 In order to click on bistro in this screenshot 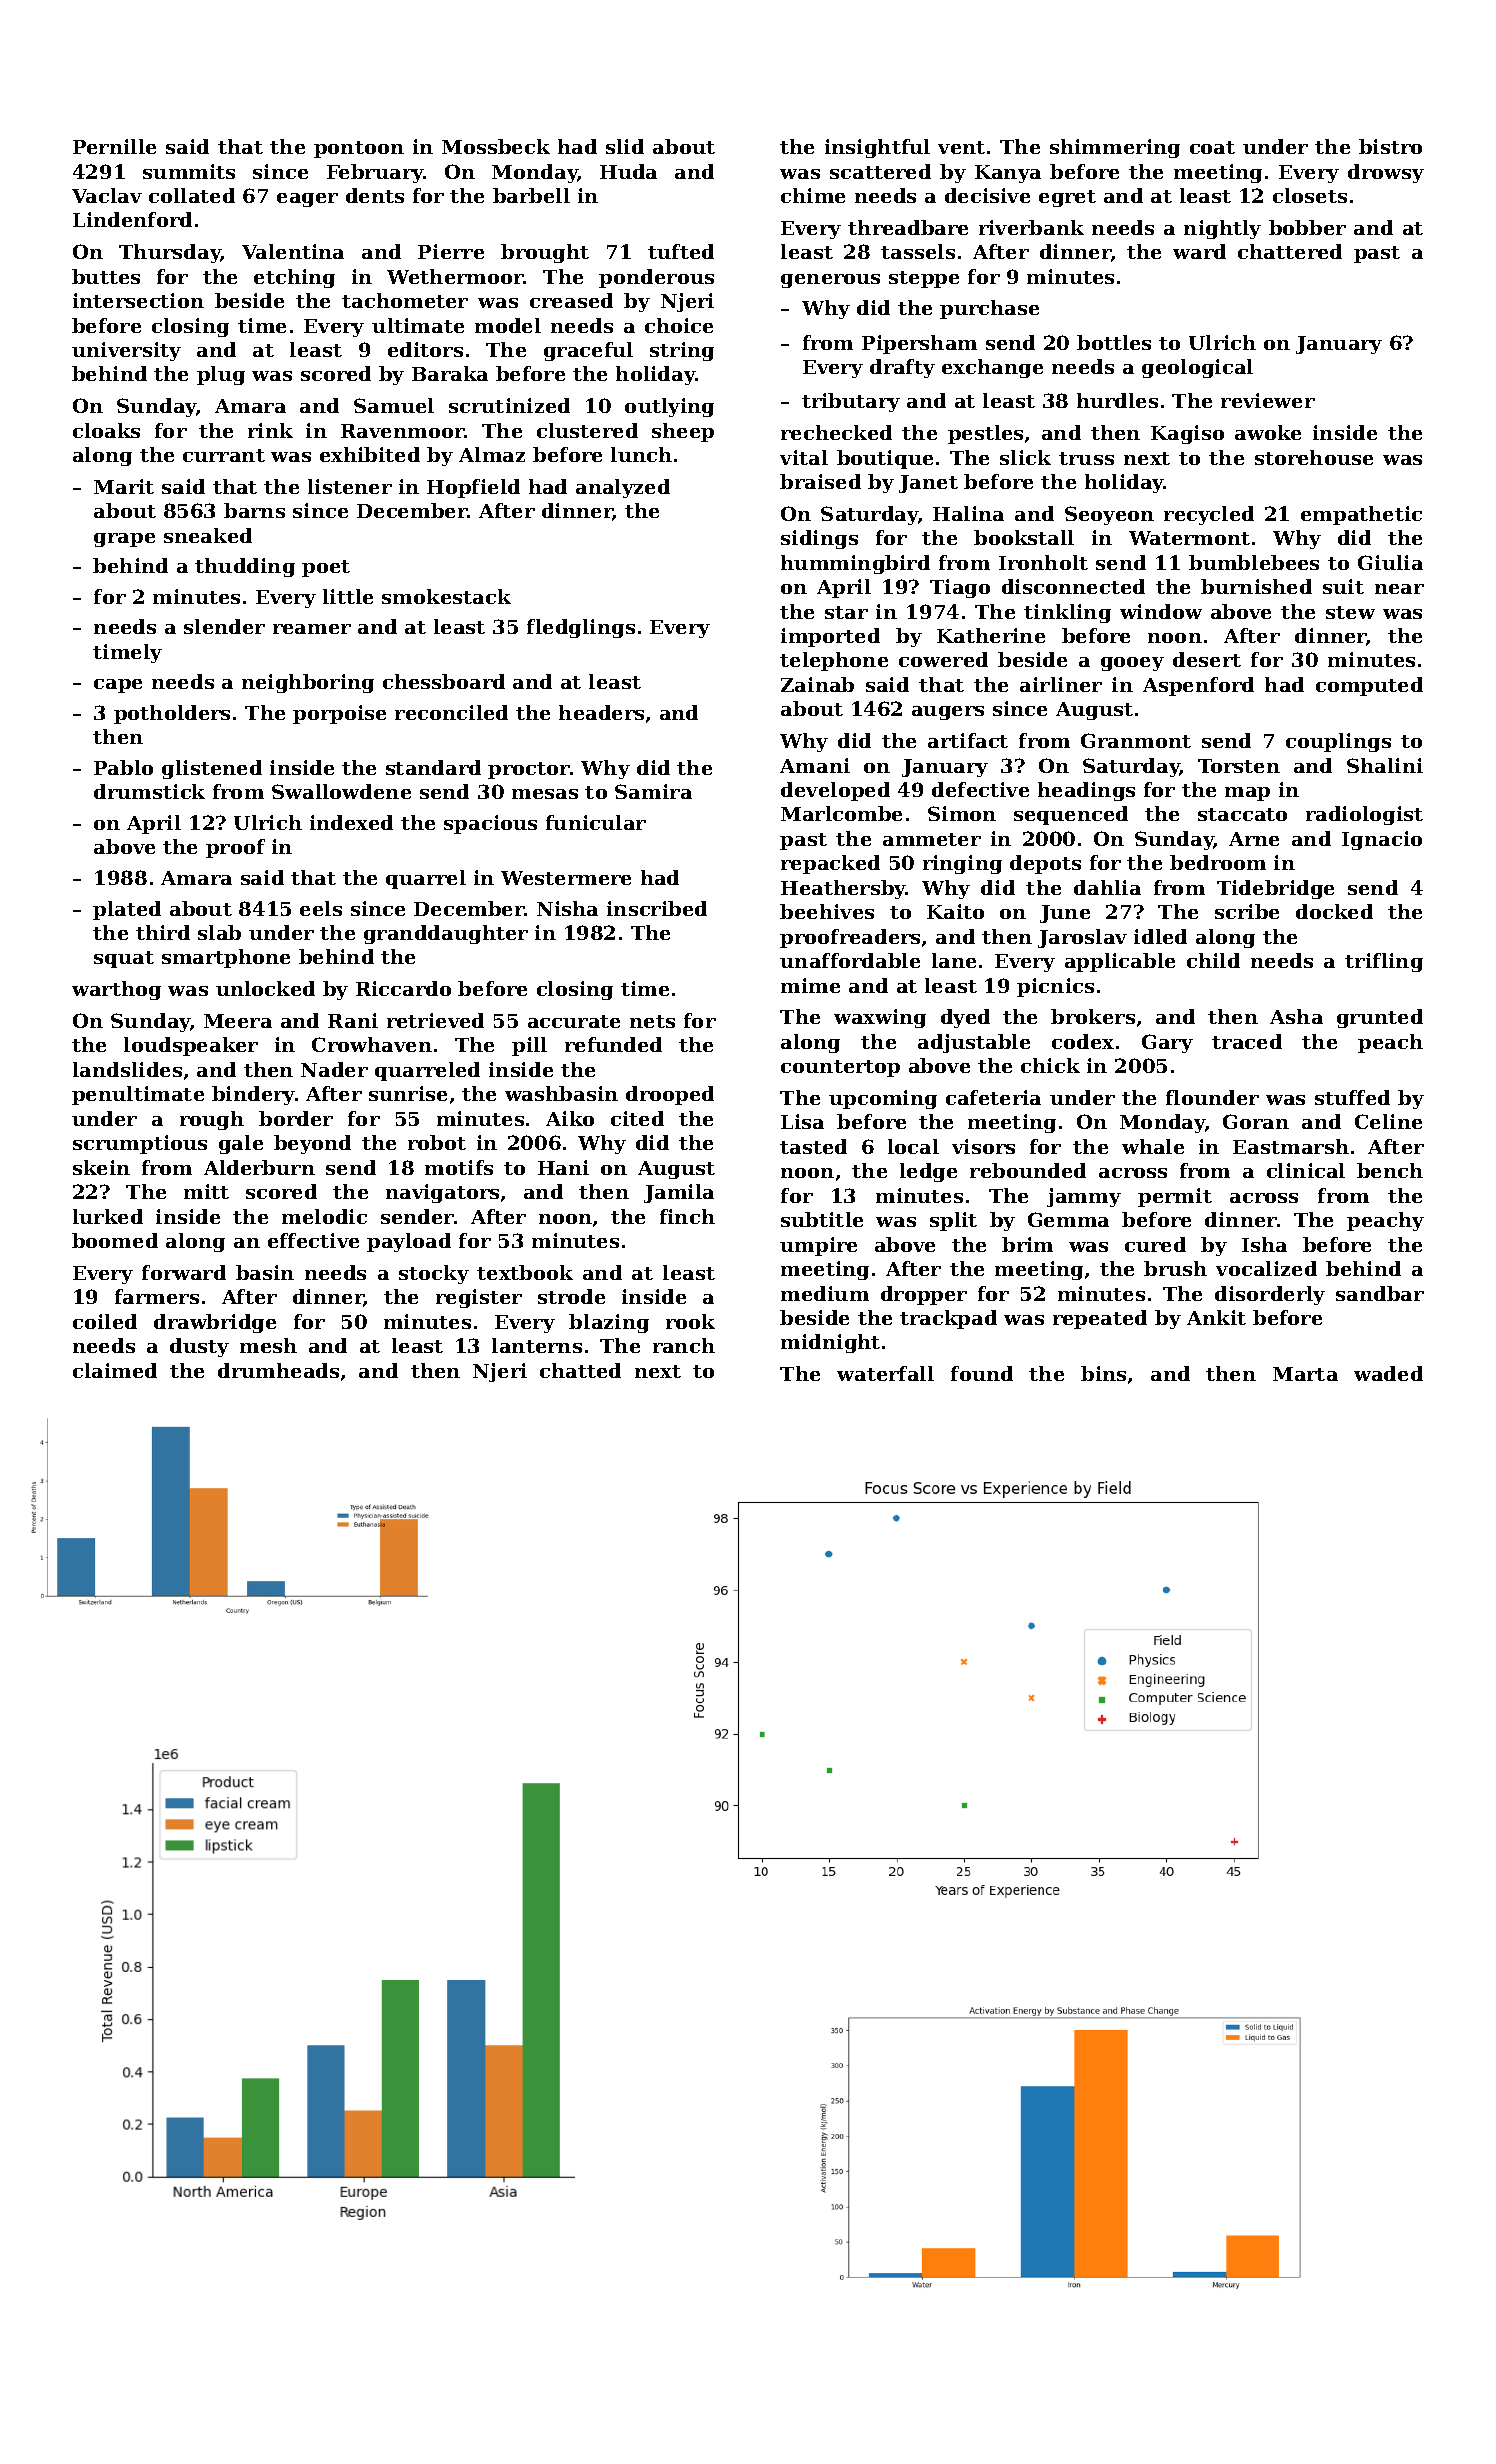, I will do `click(1390, 146)`.
